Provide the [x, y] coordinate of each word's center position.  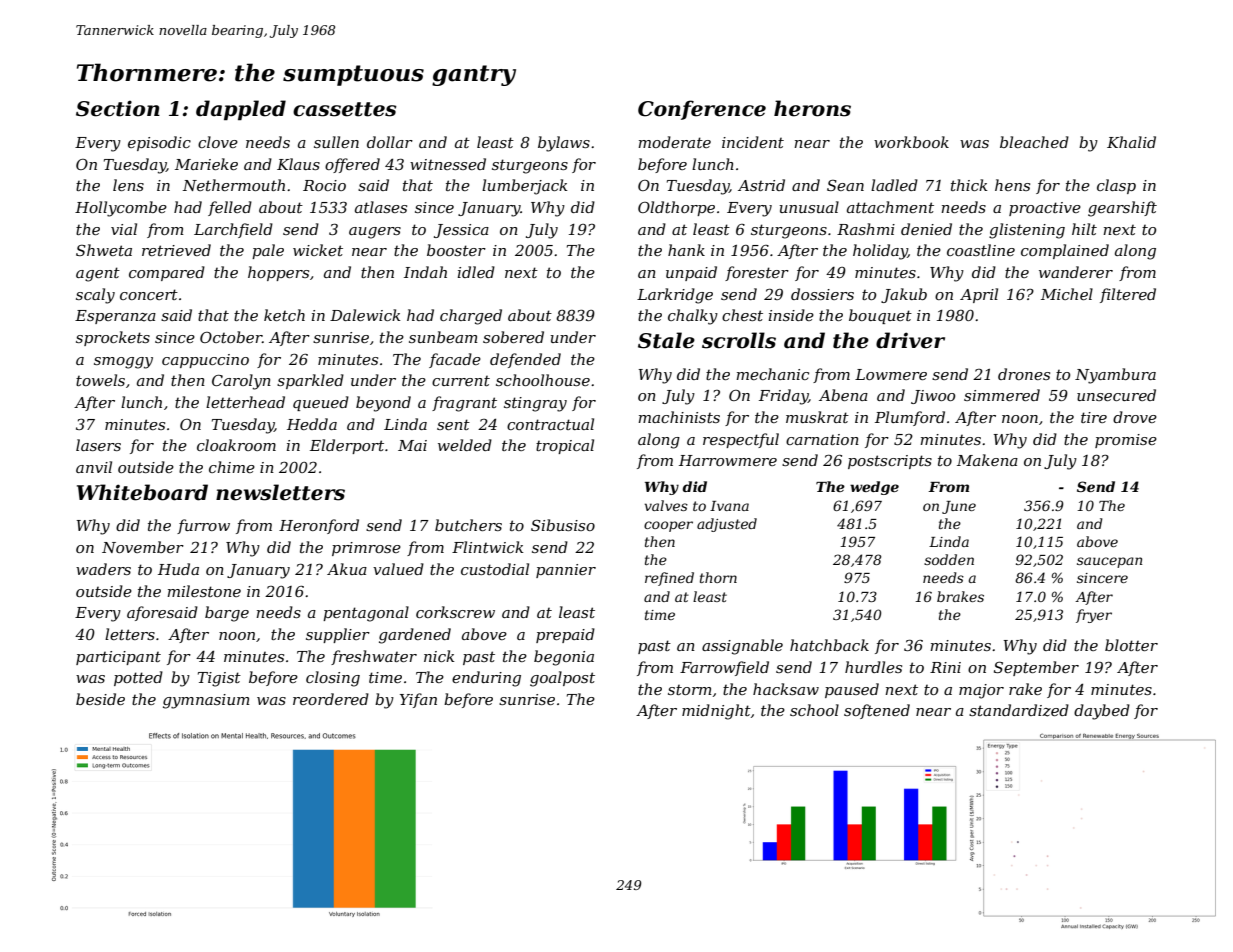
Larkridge [675, 296]
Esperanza [115, 317]
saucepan [1109, 562]
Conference [702, 110]
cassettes [345, 109]
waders [103, 569]
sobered [513, 337]
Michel [1067, 294]
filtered [1128, 295]
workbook [911, 142]
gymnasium [206, 701]
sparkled [310, 381]
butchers [468, 525]
